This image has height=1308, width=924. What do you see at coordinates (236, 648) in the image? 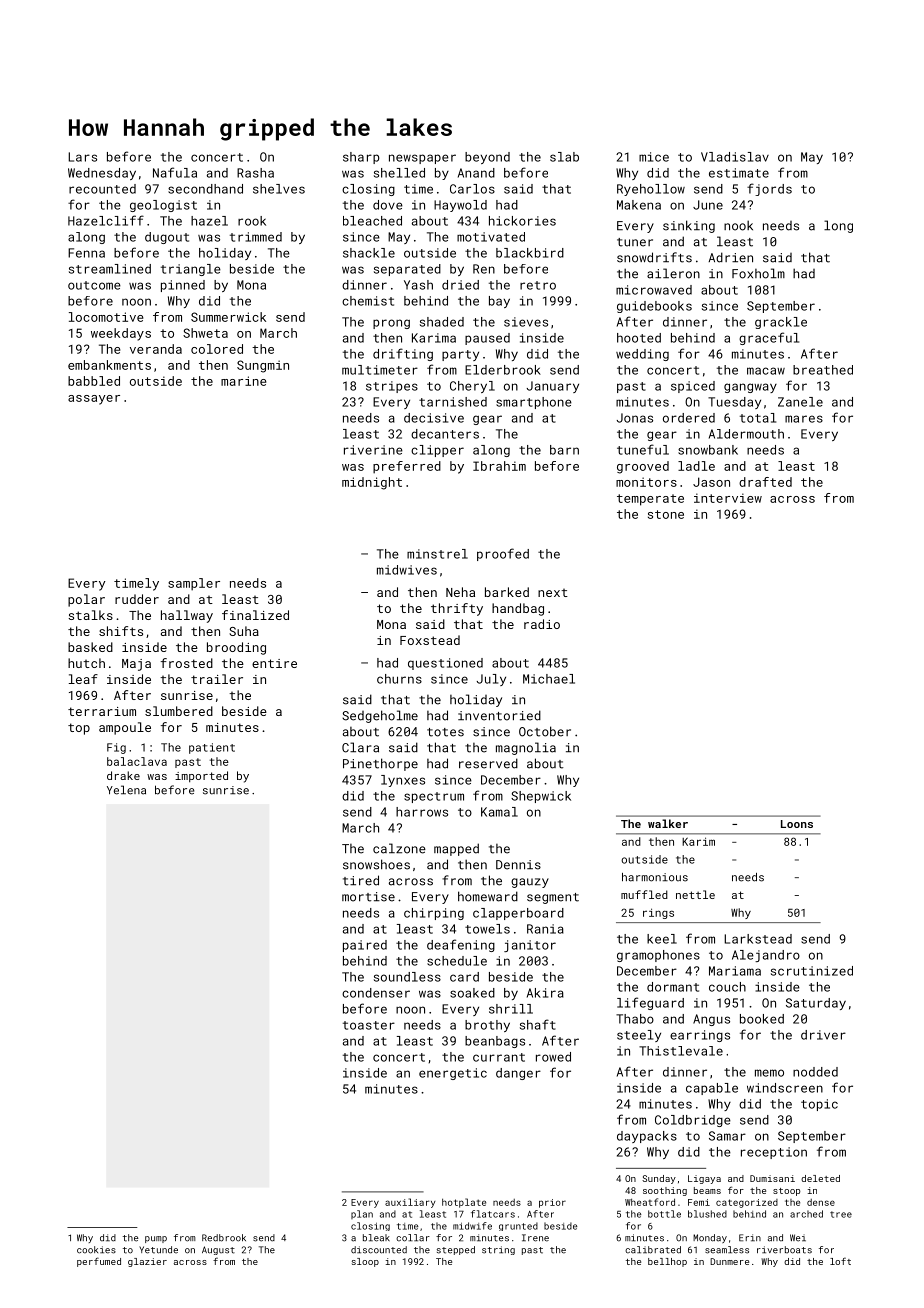
I see `brooding` at bounding box center [236, 648].
